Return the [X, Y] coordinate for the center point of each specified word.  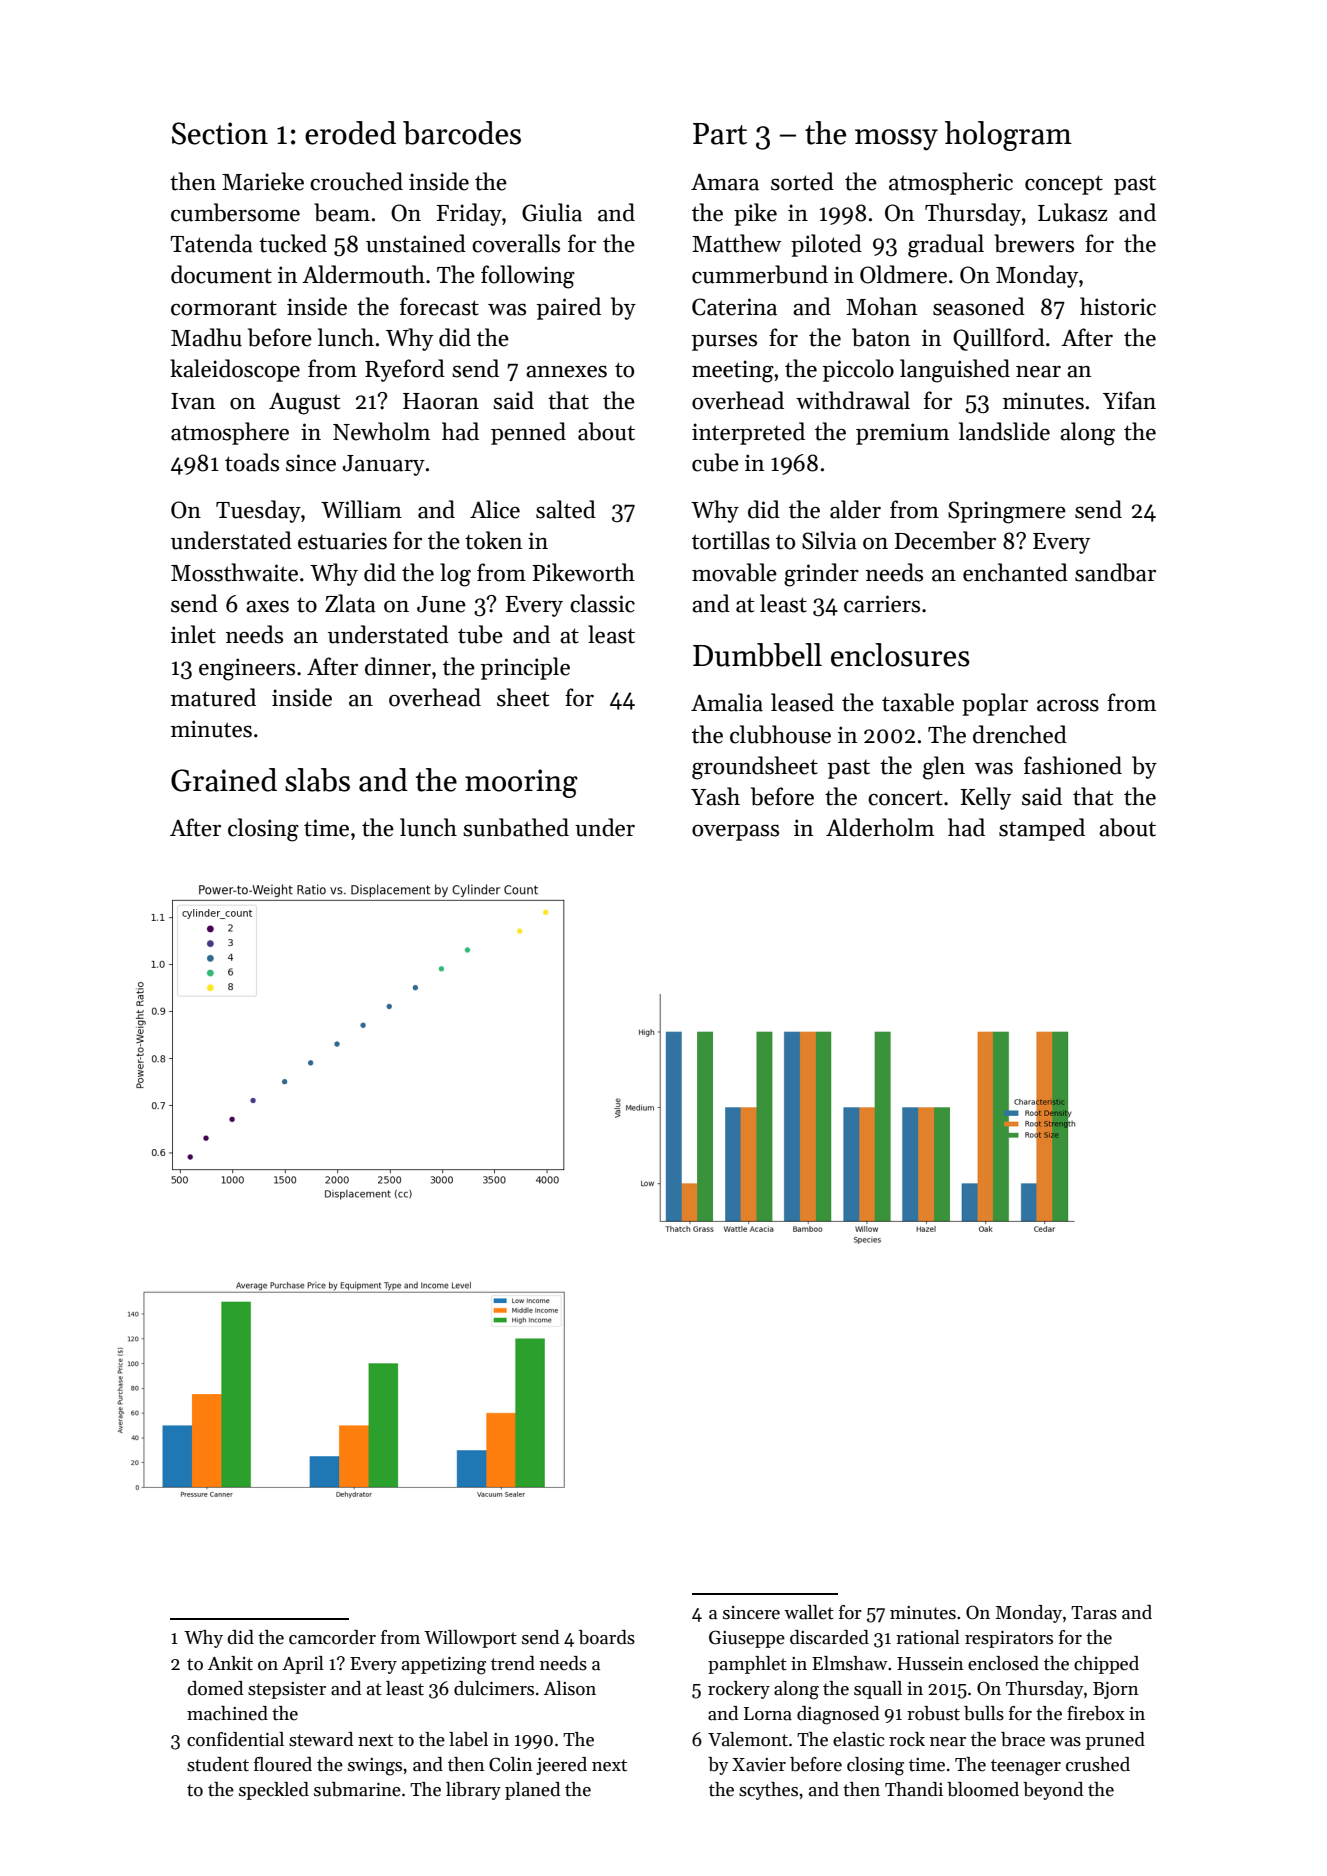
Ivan [193, 401]
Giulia [552, 212]
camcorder [332, 1637]
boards [607, 1637]
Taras [1094, 1613]
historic [1118, 306]
